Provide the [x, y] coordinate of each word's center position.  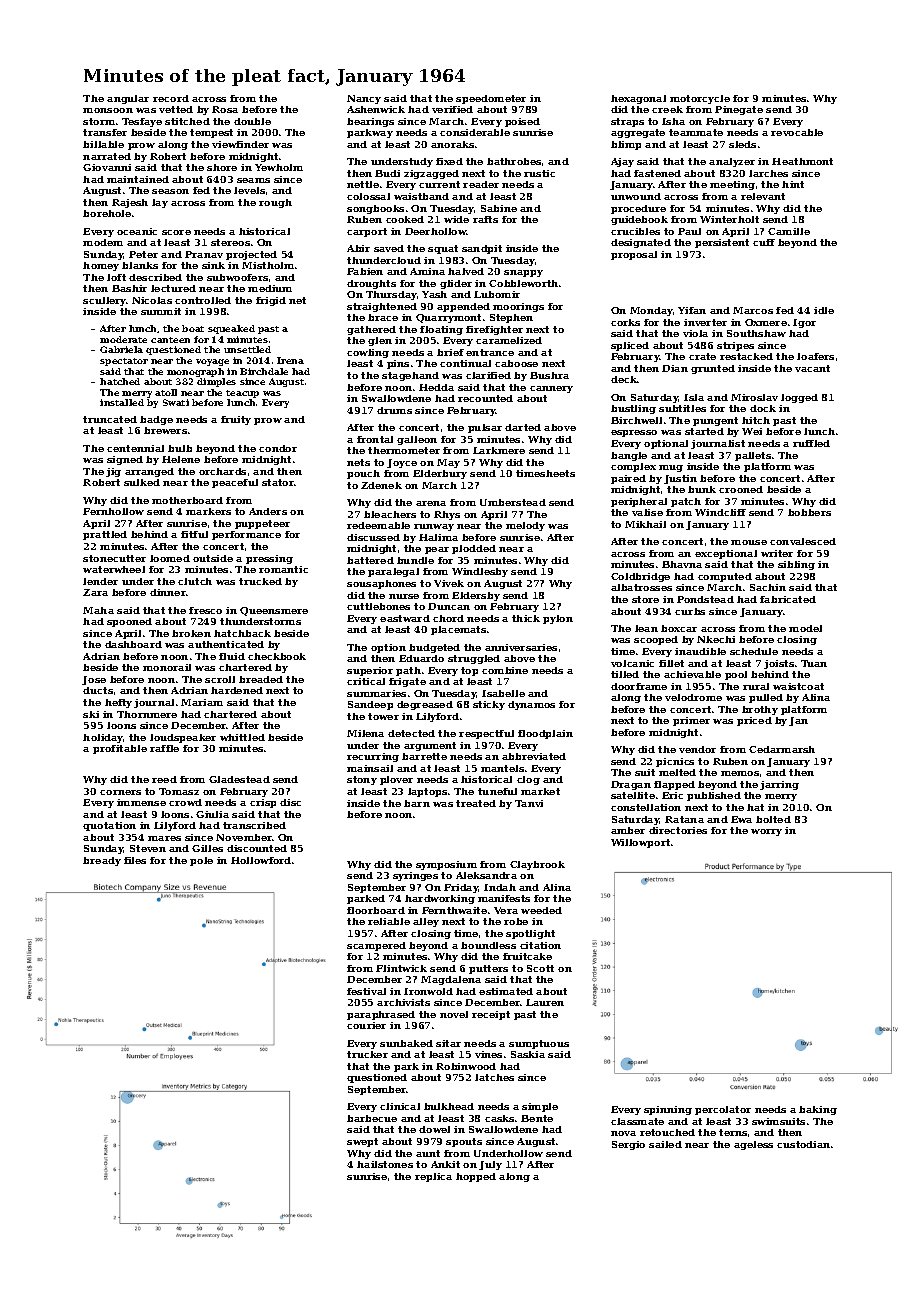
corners [120, 792]
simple [540, 1107]
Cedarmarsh [782, 749]
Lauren [545, 1002]
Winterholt [729, 219]
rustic [539, 173]
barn [417, 803]
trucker [367, 1054]
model [805, 628]
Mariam [202, 702]
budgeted [434, 648]
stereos [230, 242]
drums [394, 410]
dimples [216, 382]
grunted [713, 369]
